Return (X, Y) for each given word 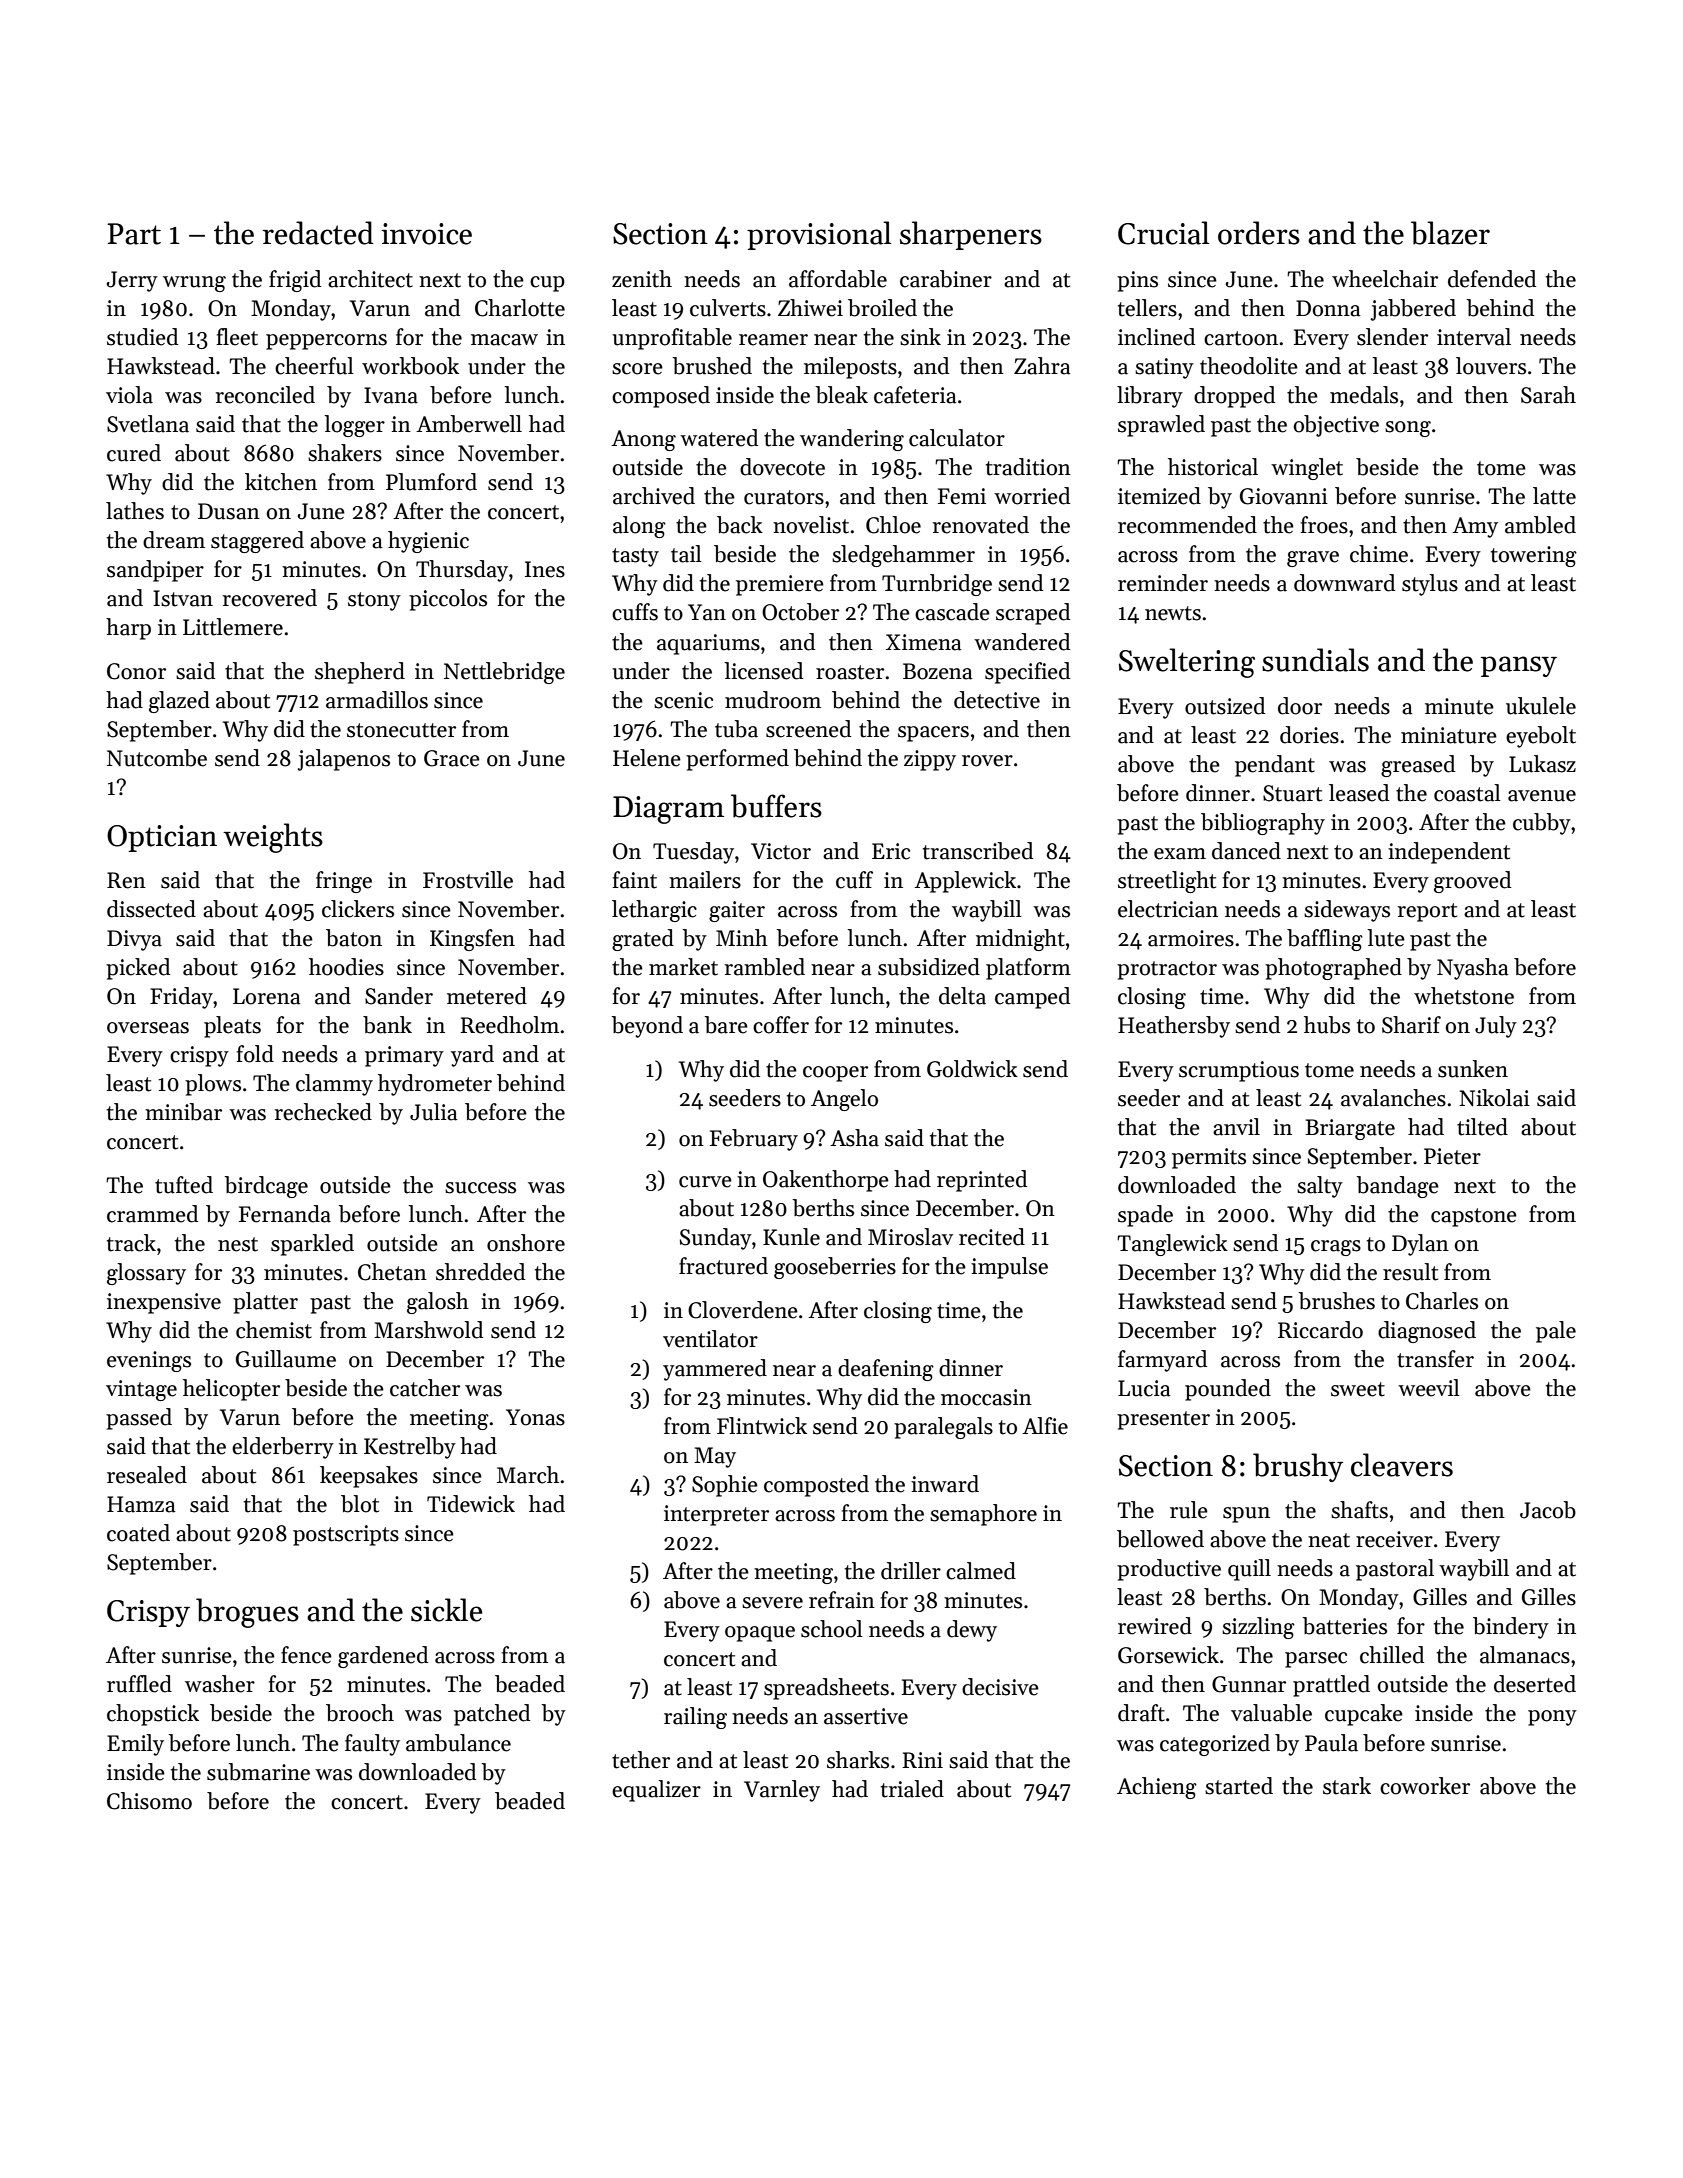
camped (1032, 998)
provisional (819, 235)
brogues (247, 1613)
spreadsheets (826, 1689)
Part (134, 234)
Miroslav (910, 1237)
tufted (184, 1185)
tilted (1482, 1127)
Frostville (468, 880)
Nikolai (1494, 1098)
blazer (1450, 233)
